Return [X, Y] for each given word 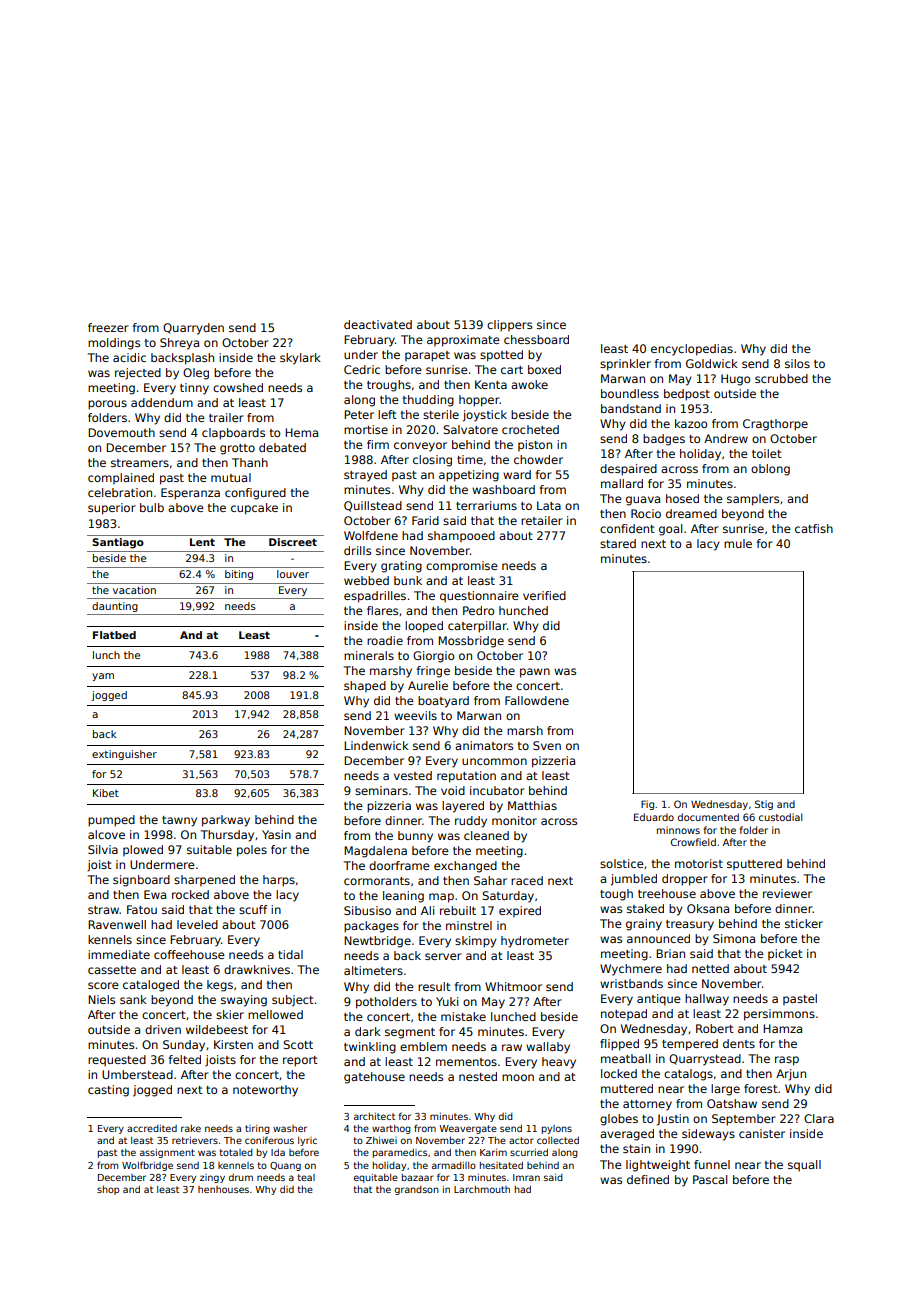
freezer [108, 327]
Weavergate [468, 1129]
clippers [509, 326]
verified [544, 595]
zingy [212, 1178]
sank [133, 999]
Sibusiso [367, 910]
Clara [819, 1118]
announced [658, 938]
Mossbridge [471, 642]
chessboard [536, 339]
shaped [365, 686]
